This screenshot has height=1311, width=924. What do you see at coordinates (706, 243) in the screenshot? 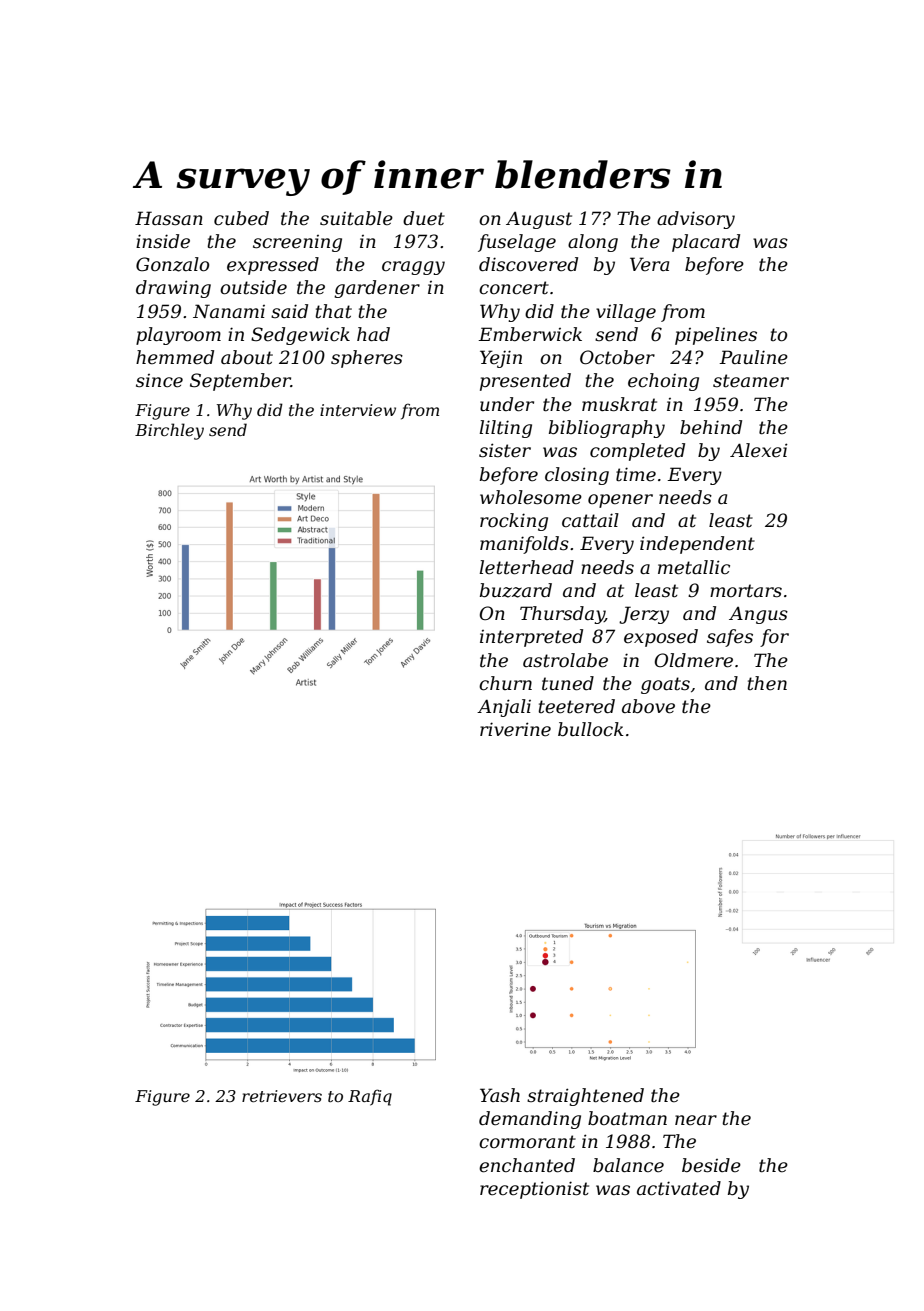
I see `placard` at bounding box center [706, 243].
